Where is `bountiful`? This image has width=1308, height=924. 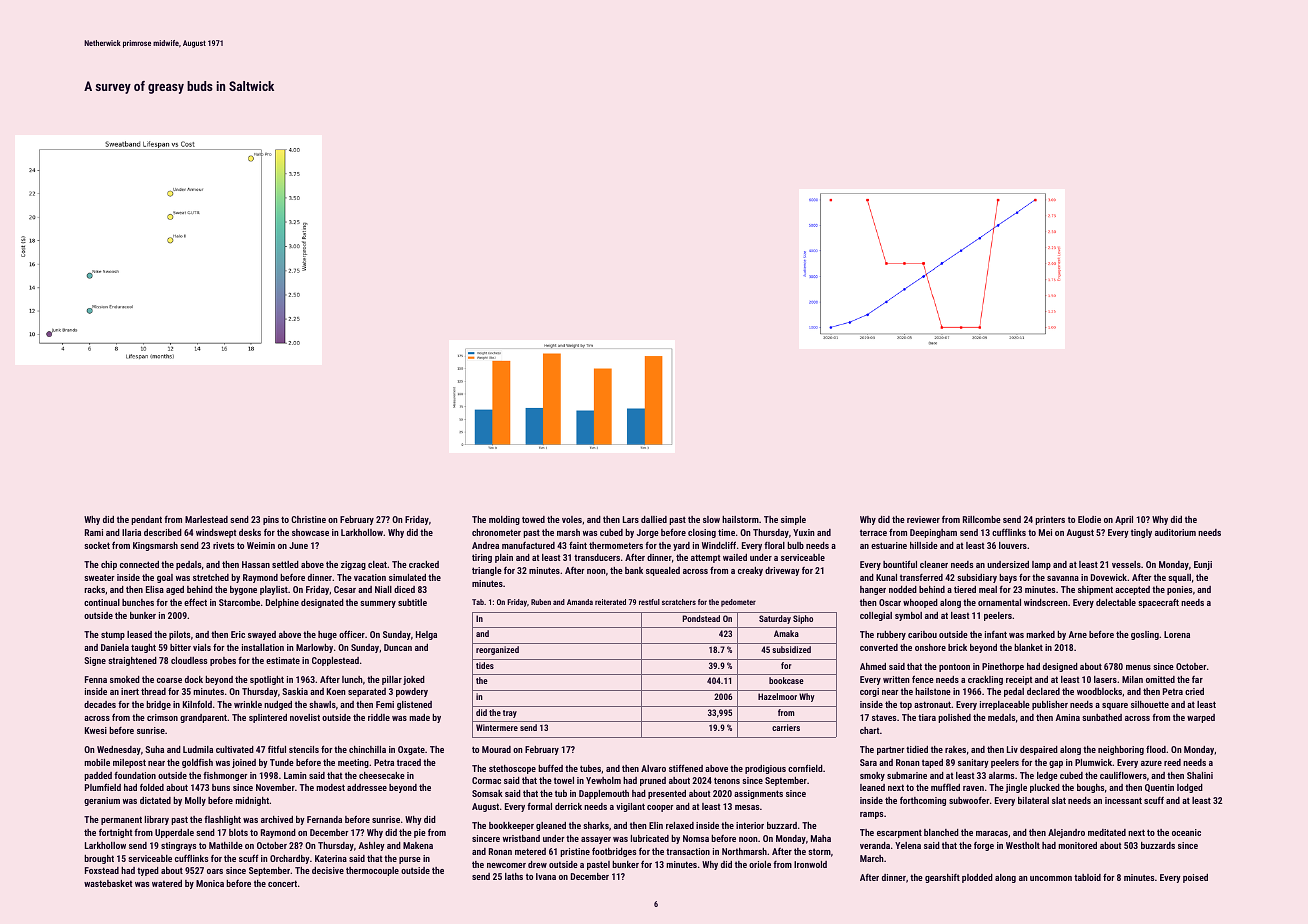 bountiful is located at coordinates (900, 564).
